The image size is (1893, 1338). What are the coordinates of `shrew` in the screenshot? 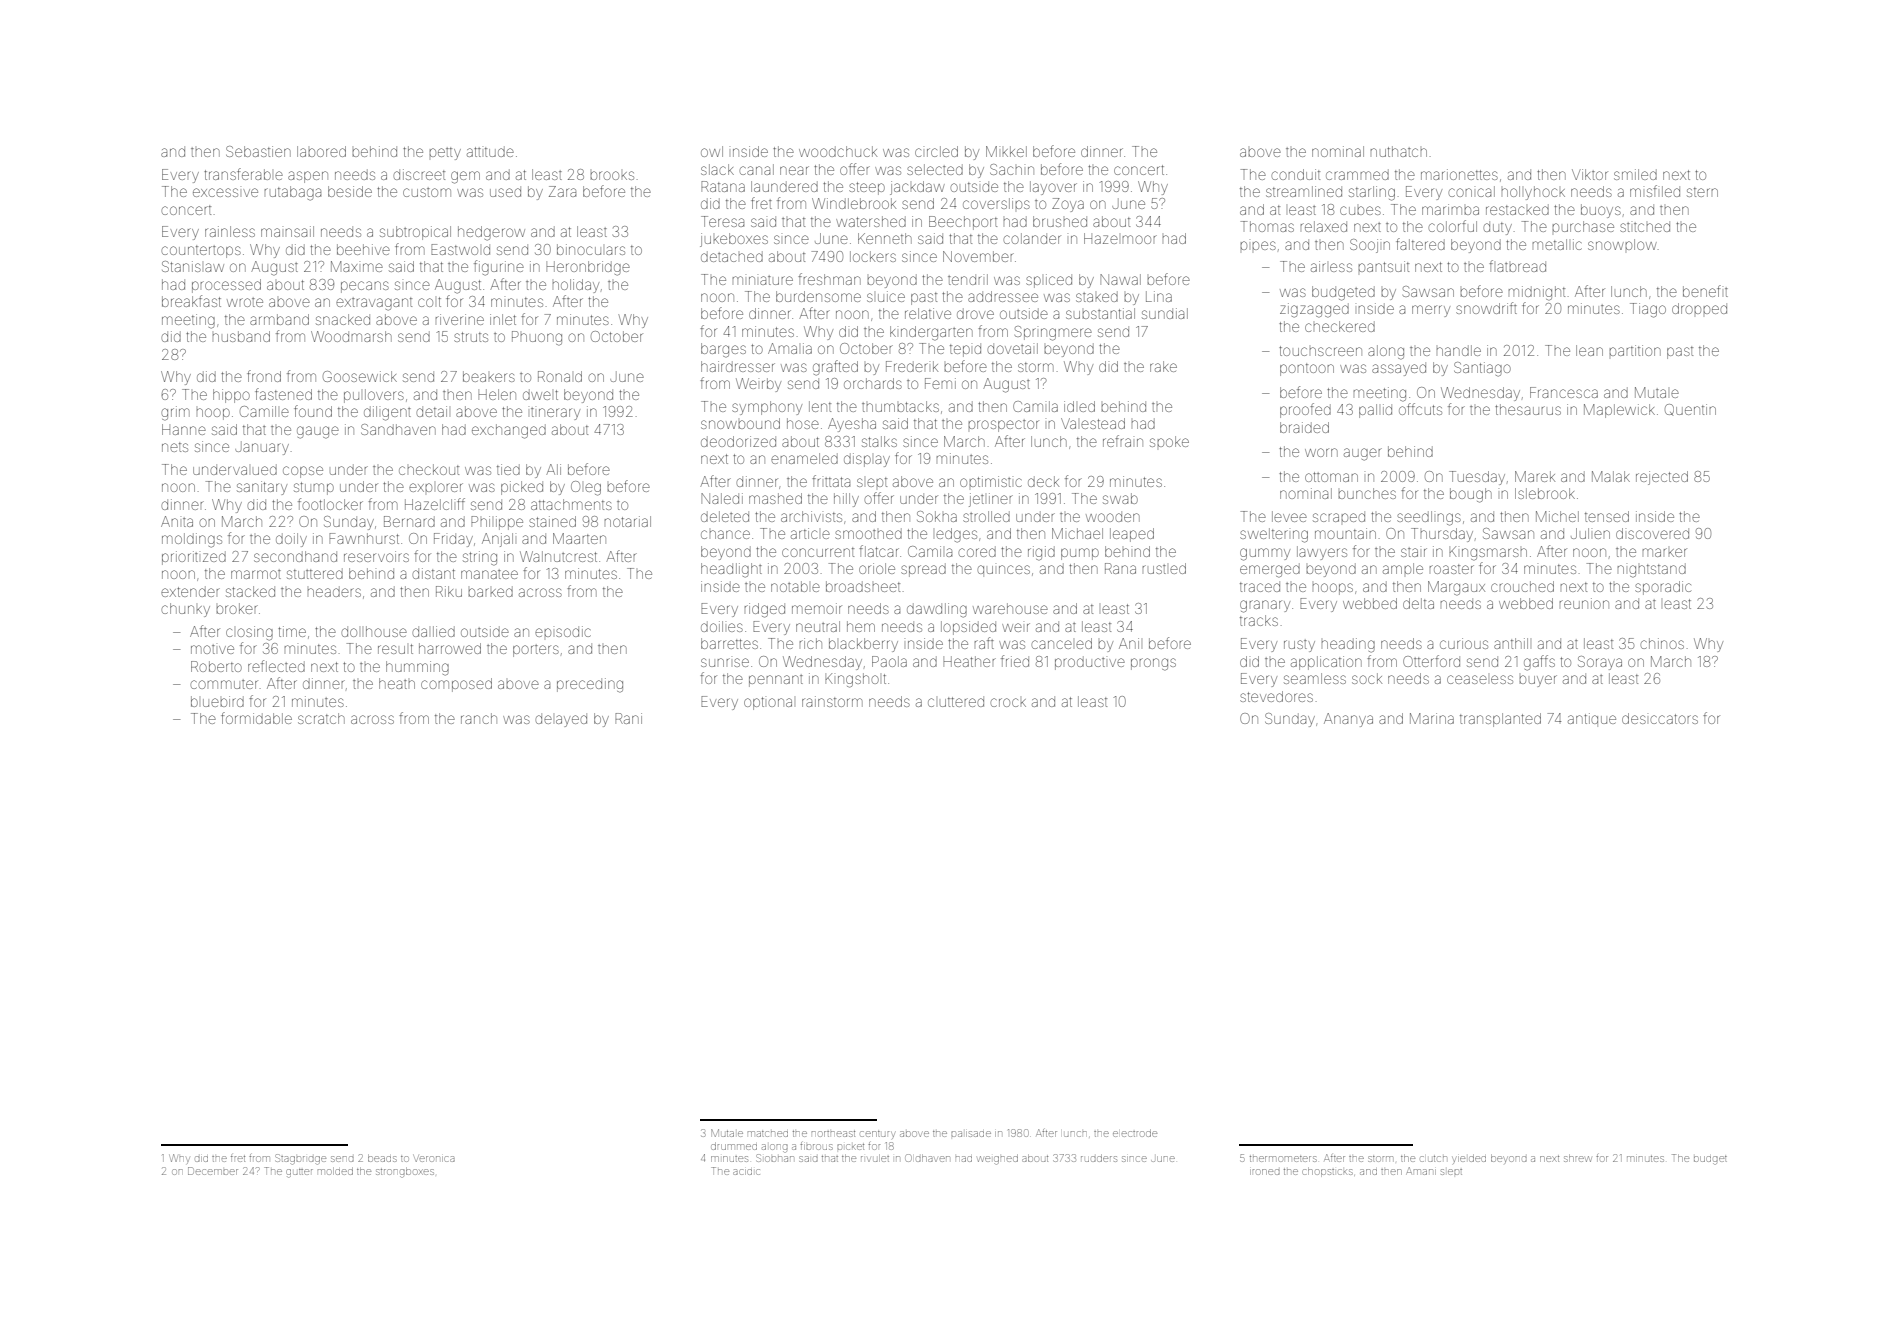 It's located at (1578, 1158).
